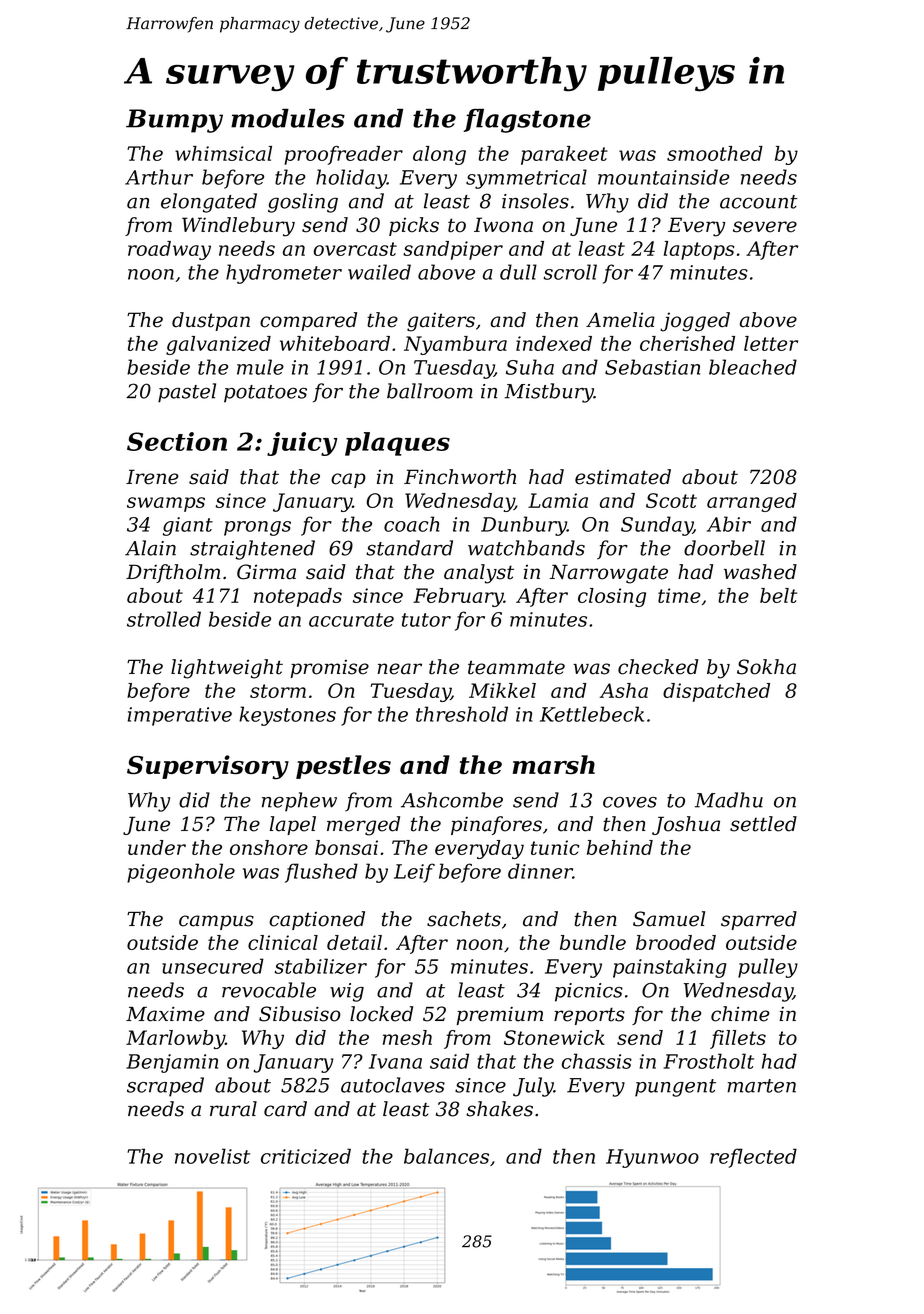 This screenshot has height=1314, width=924. I want to click on sandpiper, so click(453, 250).
